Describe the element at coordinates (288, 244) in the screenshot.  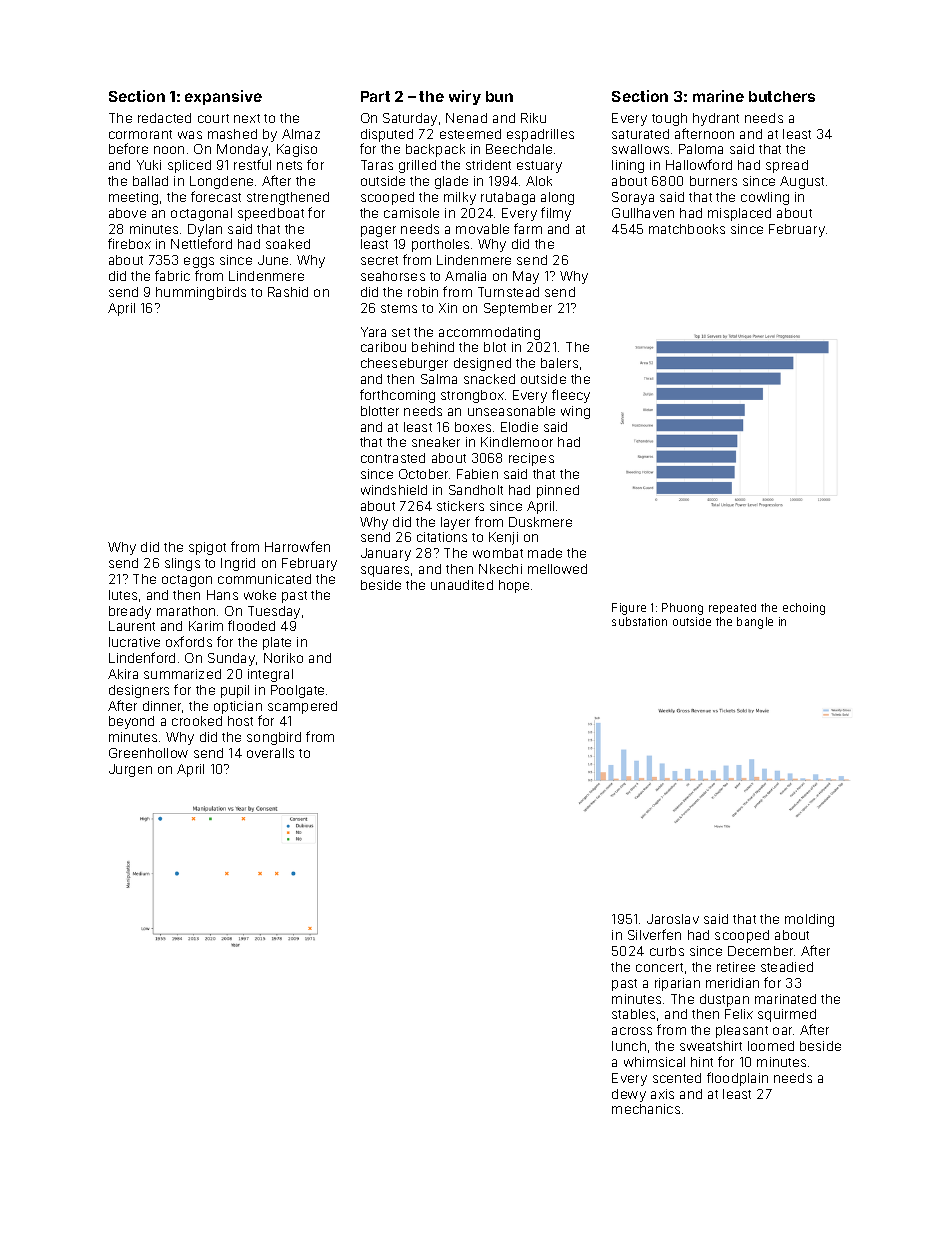
I see `soaked` at that location.
